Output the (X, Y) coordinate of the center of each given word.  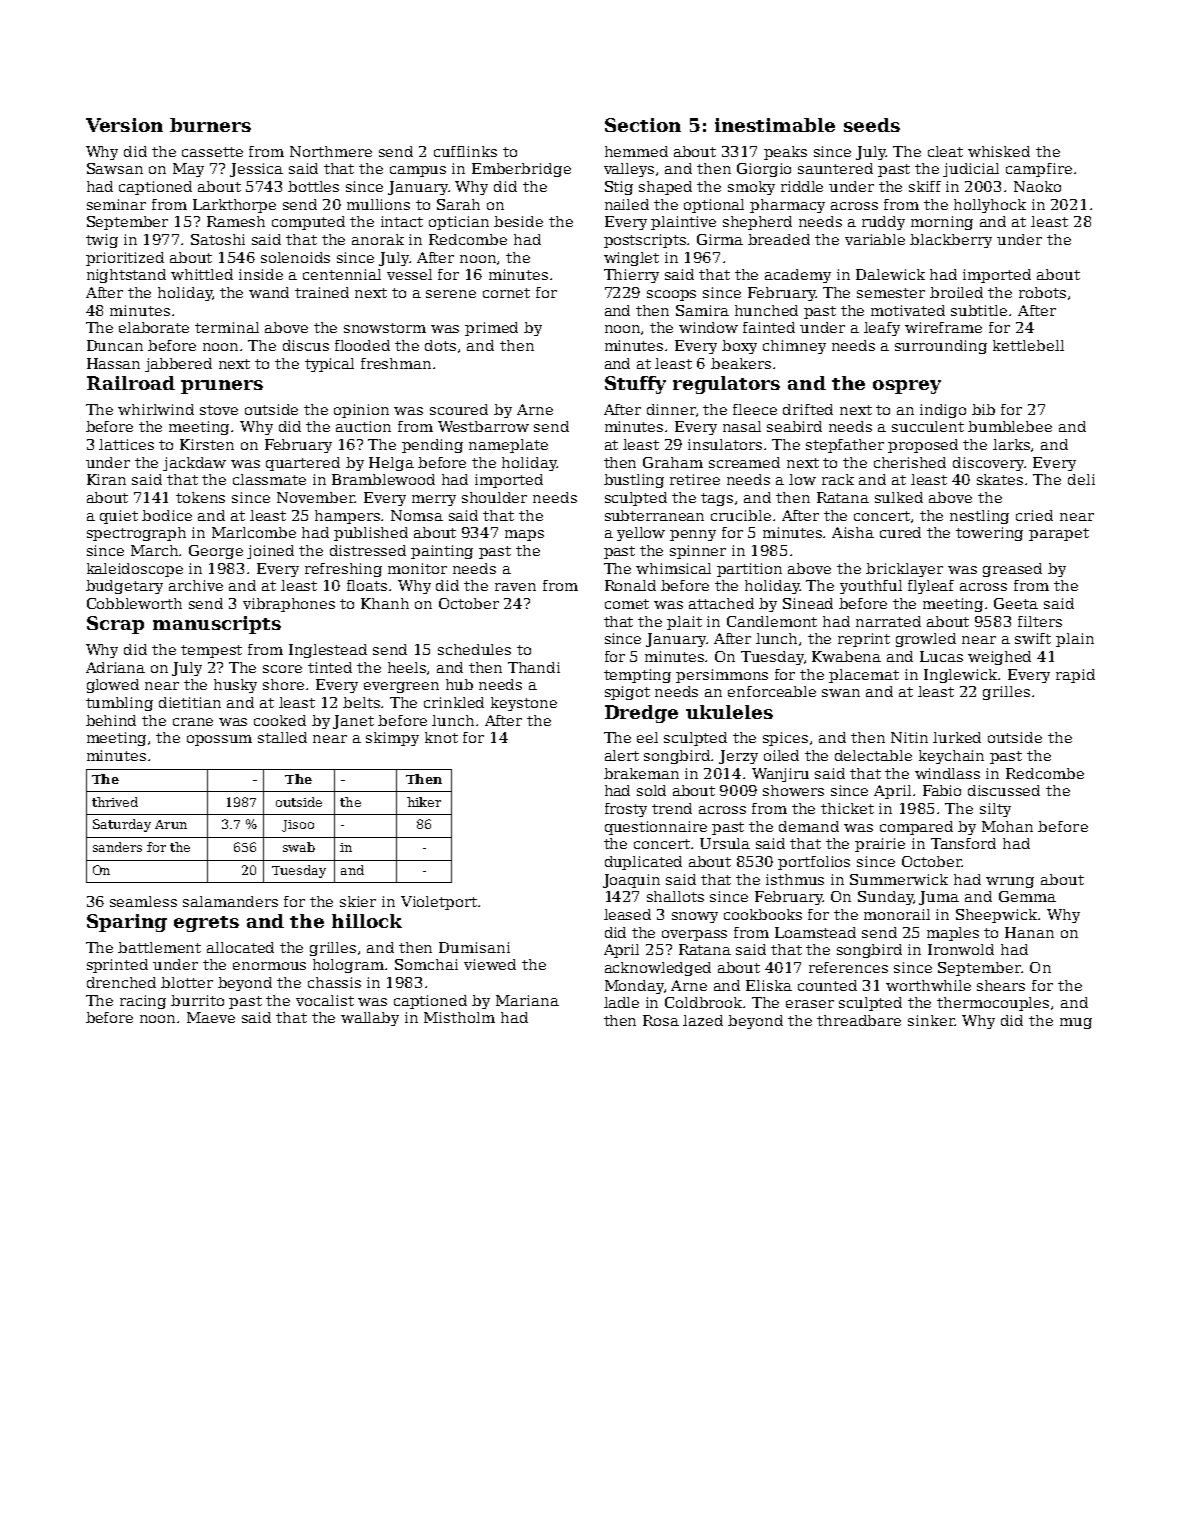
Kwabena (846, 656)
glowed (113, 686)
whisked (999, 151)
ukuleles (729, 712)
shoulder (494, 497)
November (316, 497)
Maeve (211, 1017)
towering (989, 534)
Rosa (661, 1020)
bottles (313, 186)
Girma (720, 239)
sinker (931, 1020)
